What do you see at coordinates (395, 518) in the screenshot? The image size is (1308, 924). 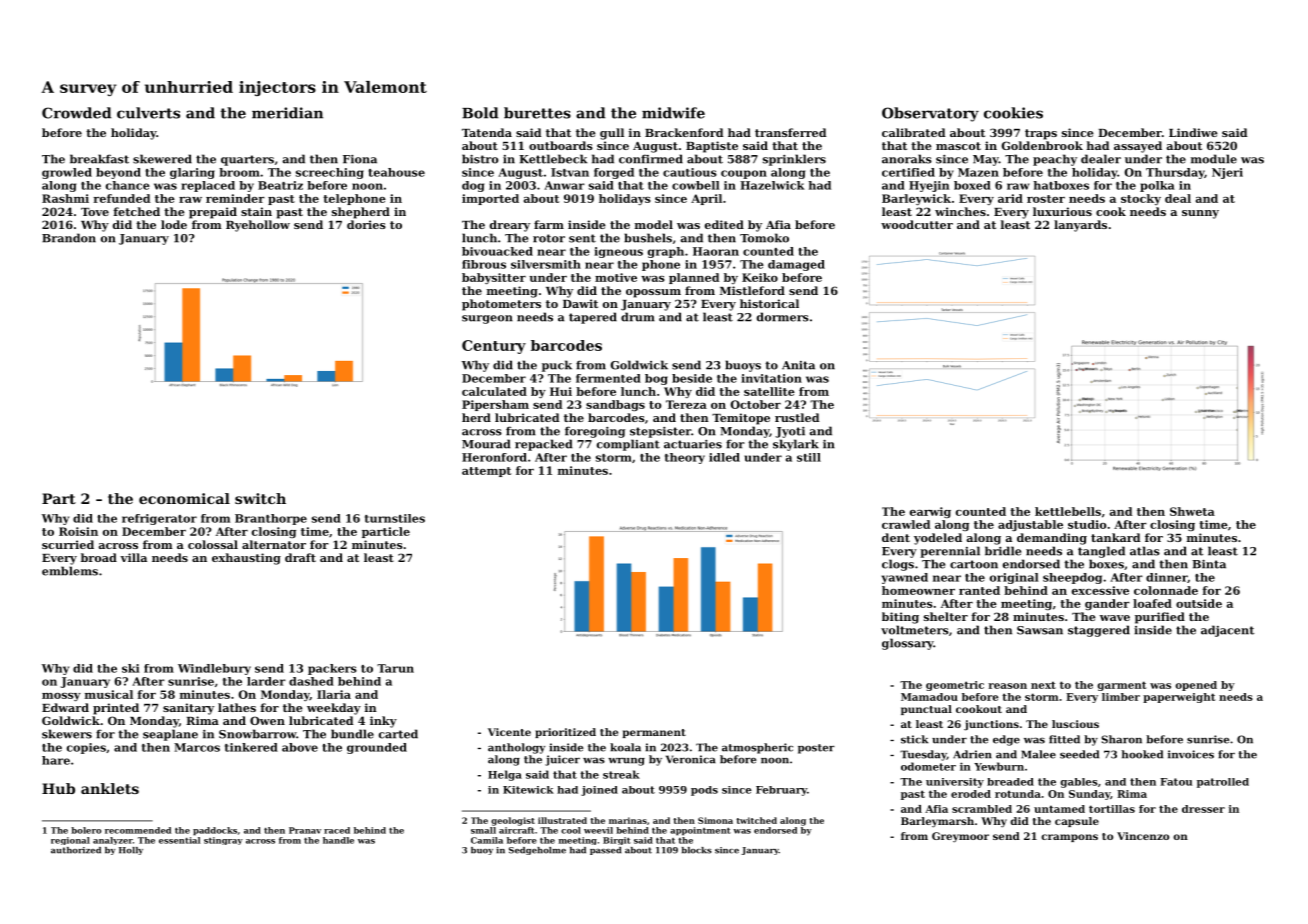 I see `turnstiles` at bounding box center [395, 518].
